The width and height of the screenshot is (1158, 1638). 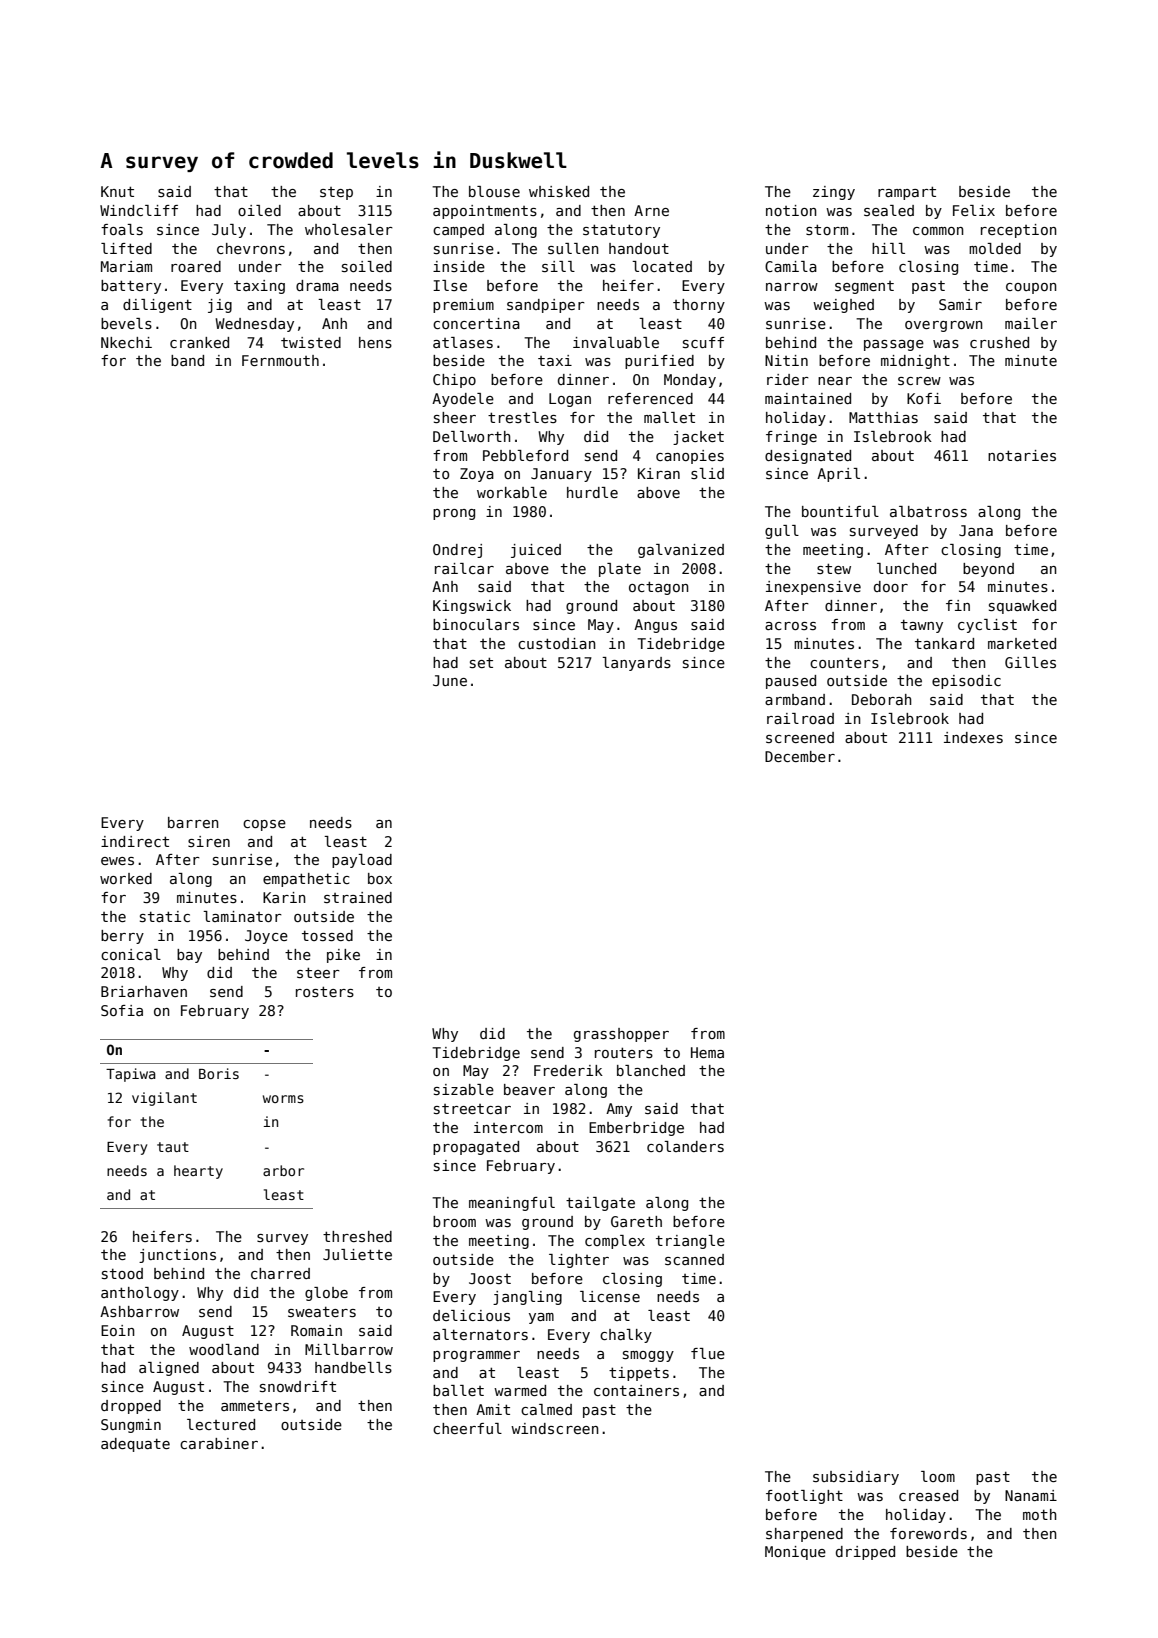 I want to click on carabiner, so click(x=219, y=1443).
